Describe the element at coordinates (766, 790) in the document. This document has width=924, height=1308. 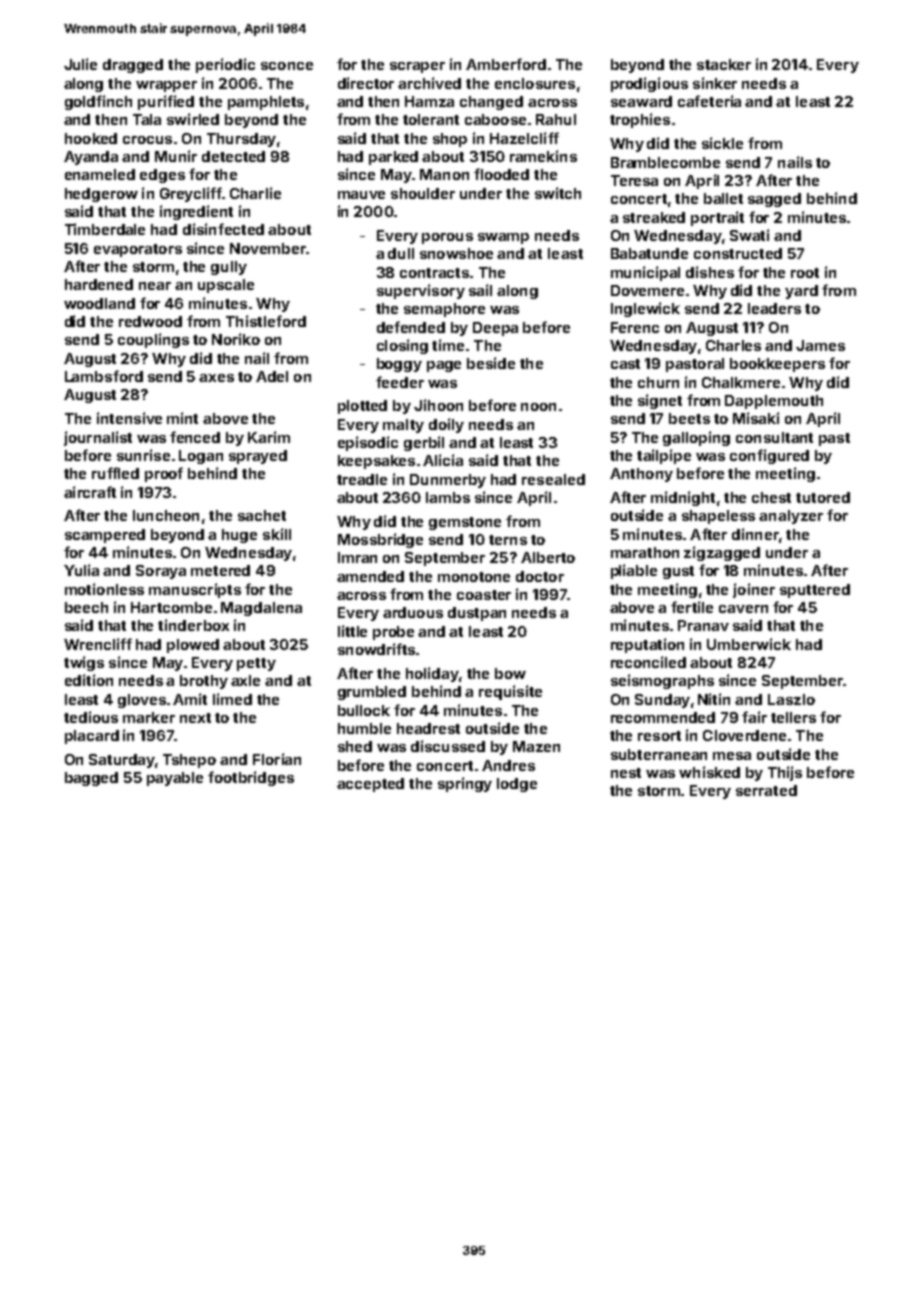
I see `serrated` at that location.
